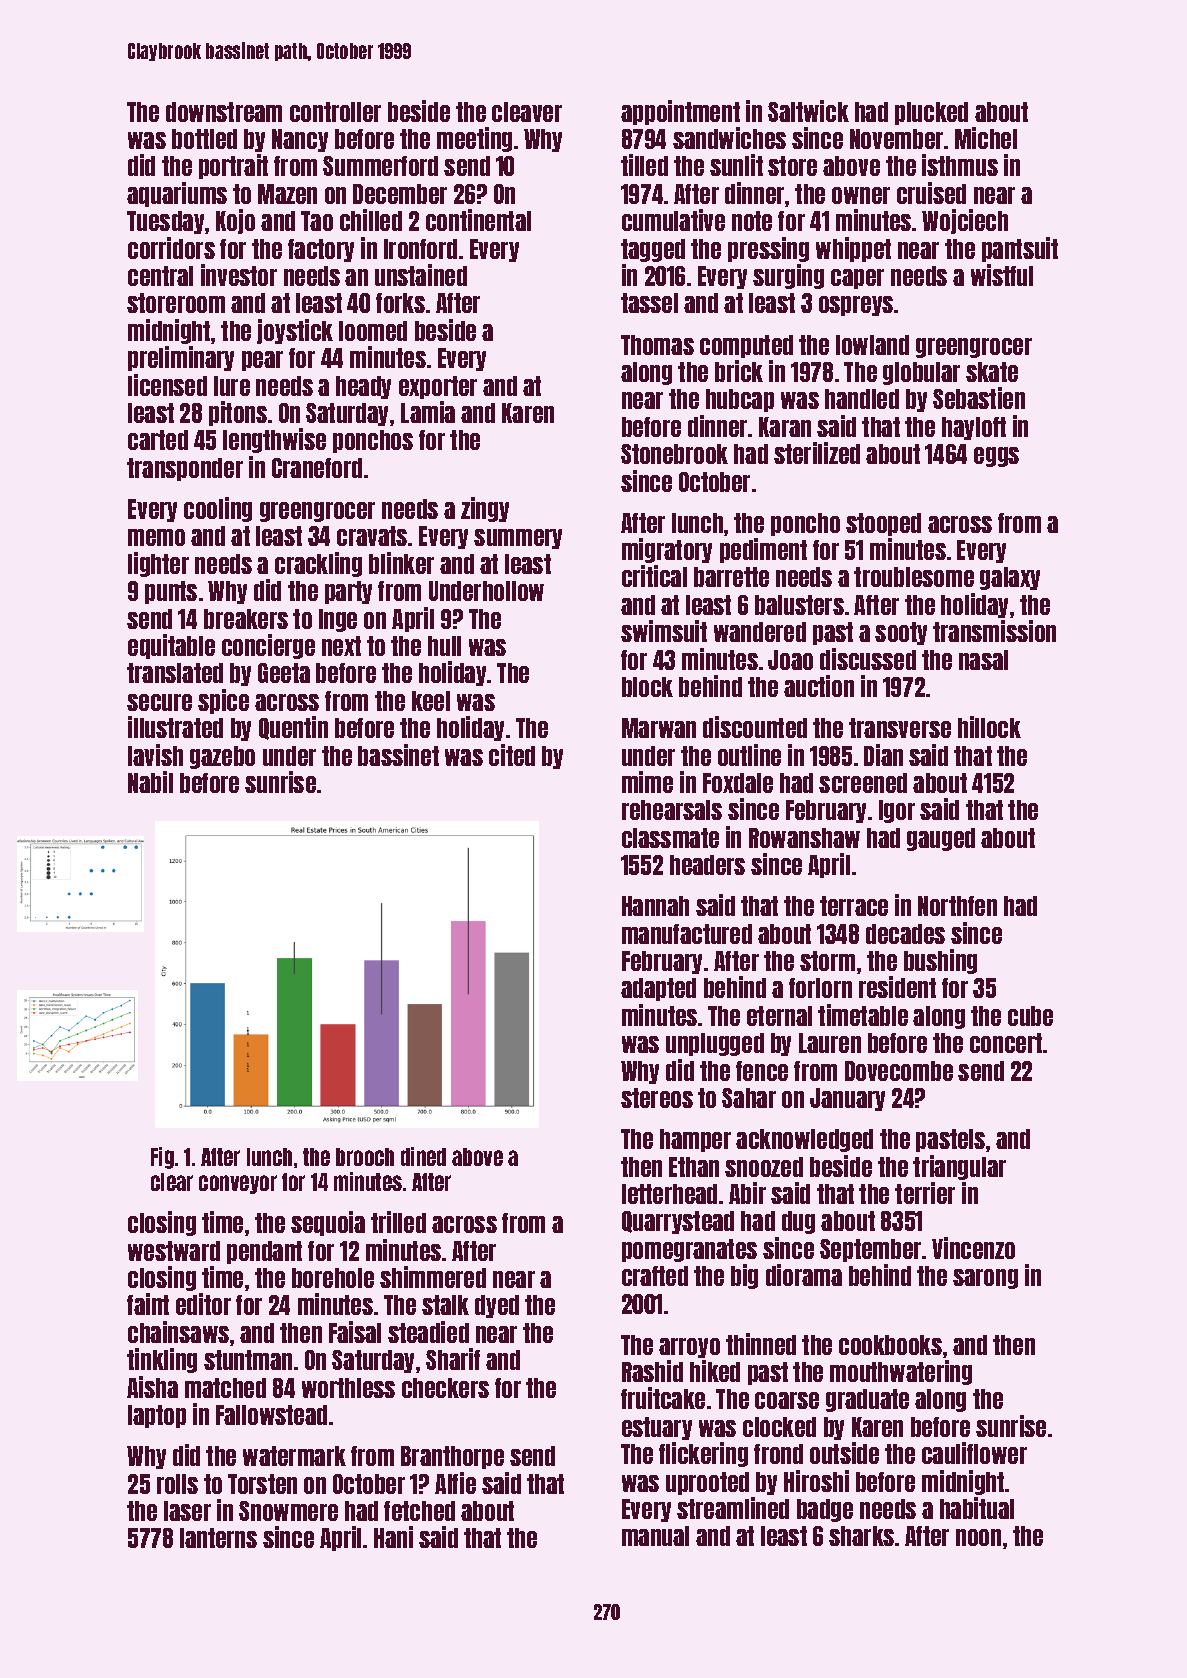  Describe the element at coordinates (830, 1043) in the screenshot. I see `Lauren` at that location.
